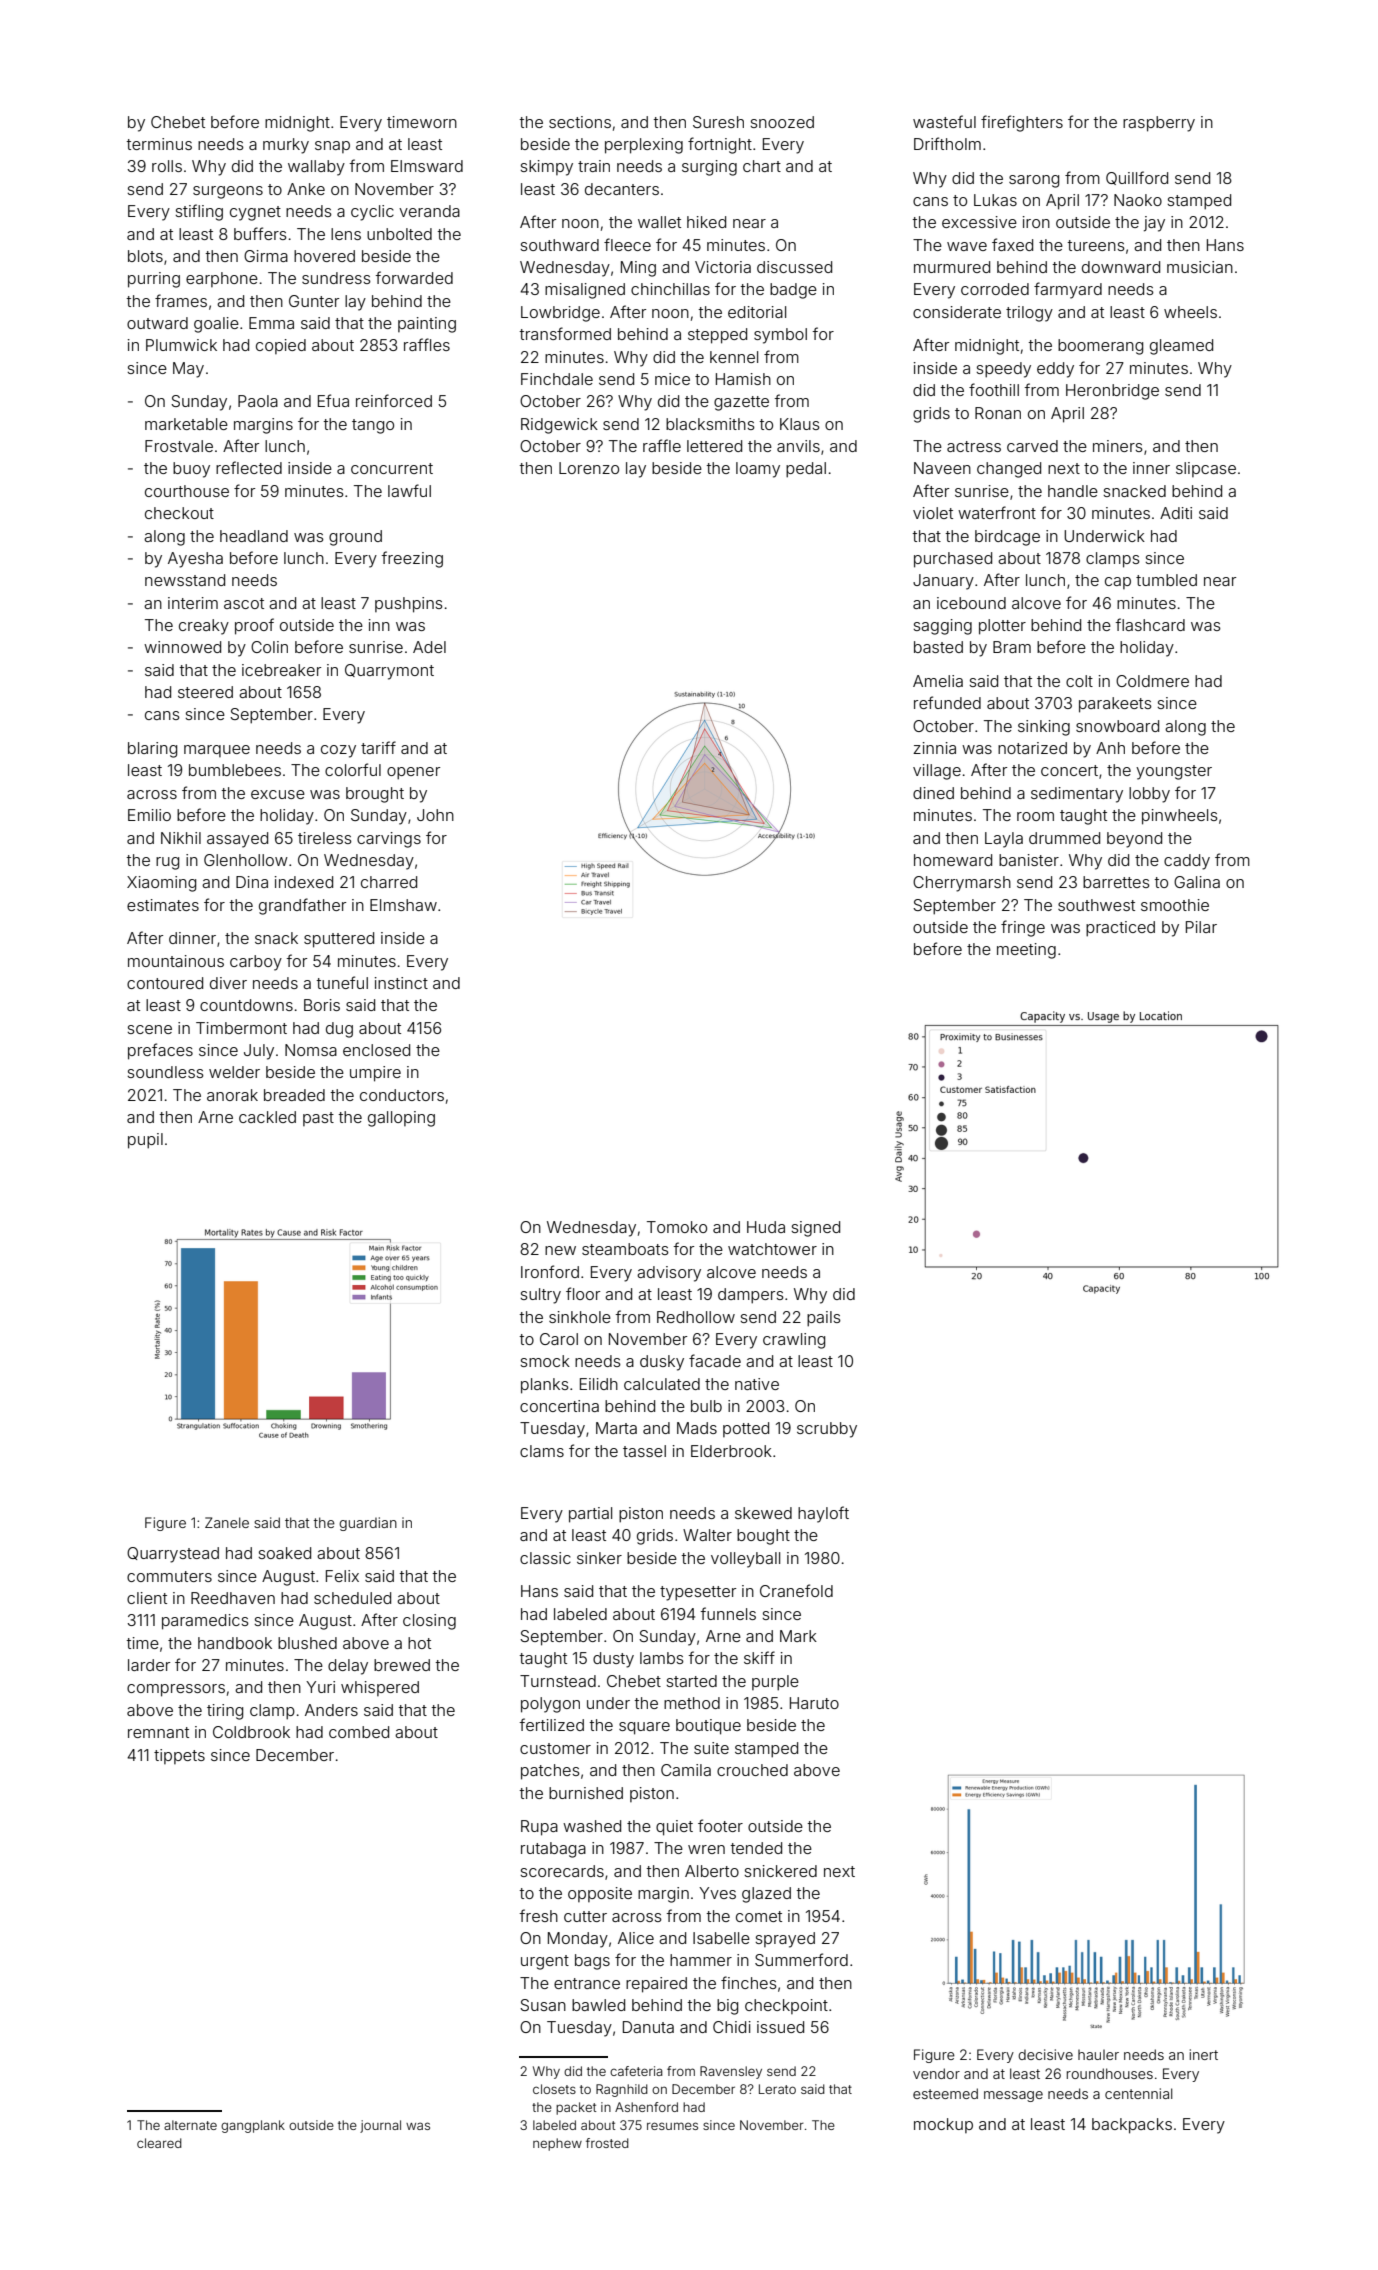 Image resolution: width=1378 pixels, height=2270 pixels. I want to click on gleamed, so click(1181, 347).
